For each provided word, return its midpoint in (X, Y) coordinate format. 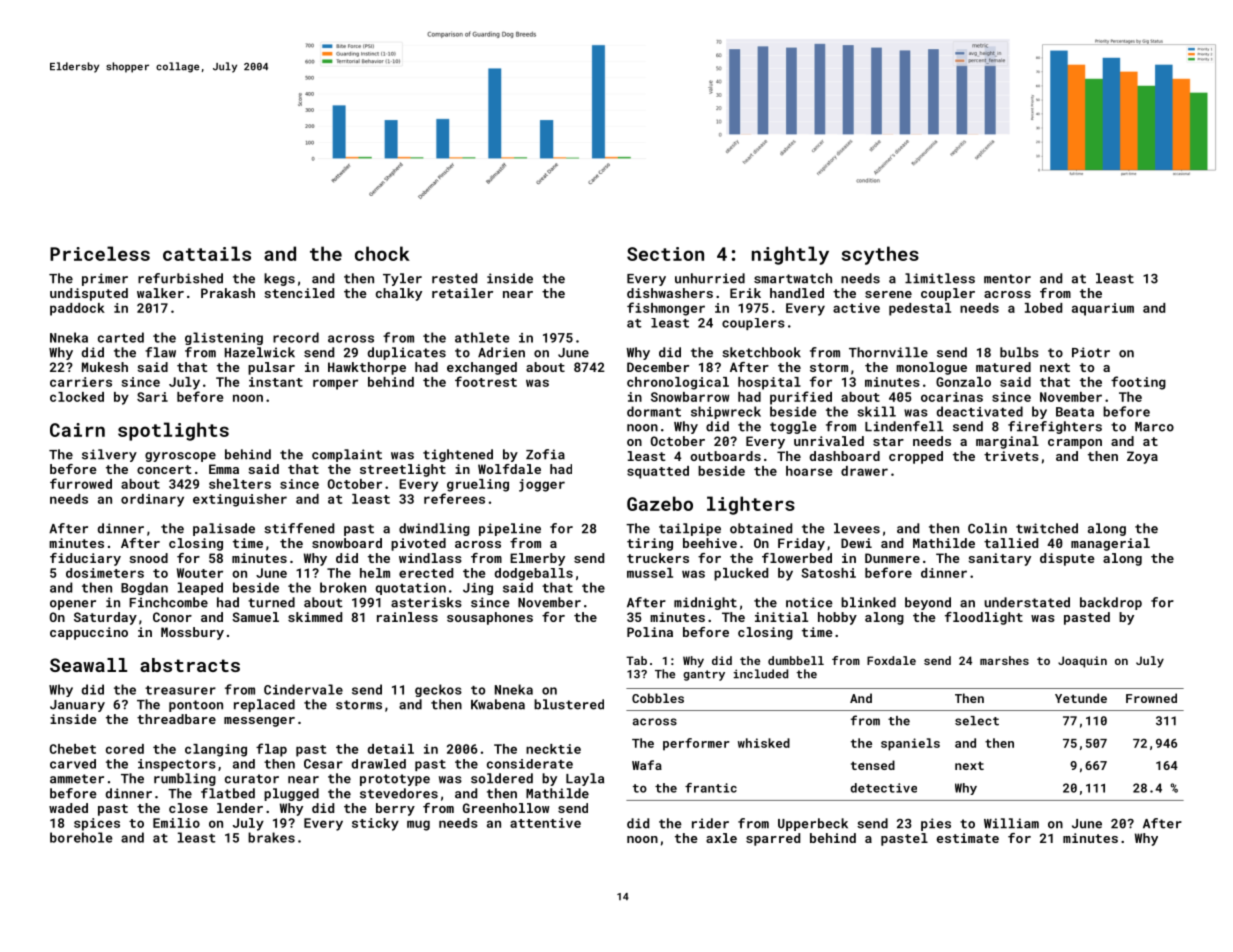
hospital (769, 383)
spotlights (173, 431)
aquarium (1103, 309)
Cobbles (658, 698)
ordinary (152, 500)
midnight (705, 603)
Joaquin (1082, 662)
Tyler (402, 279)
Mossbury (192, 633)
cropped (916, 457)
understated (1027, 602)
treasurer (180, 690)
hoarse (809, 471)
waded (68, 808)
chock (382, 253)
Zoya (1142, 457)
